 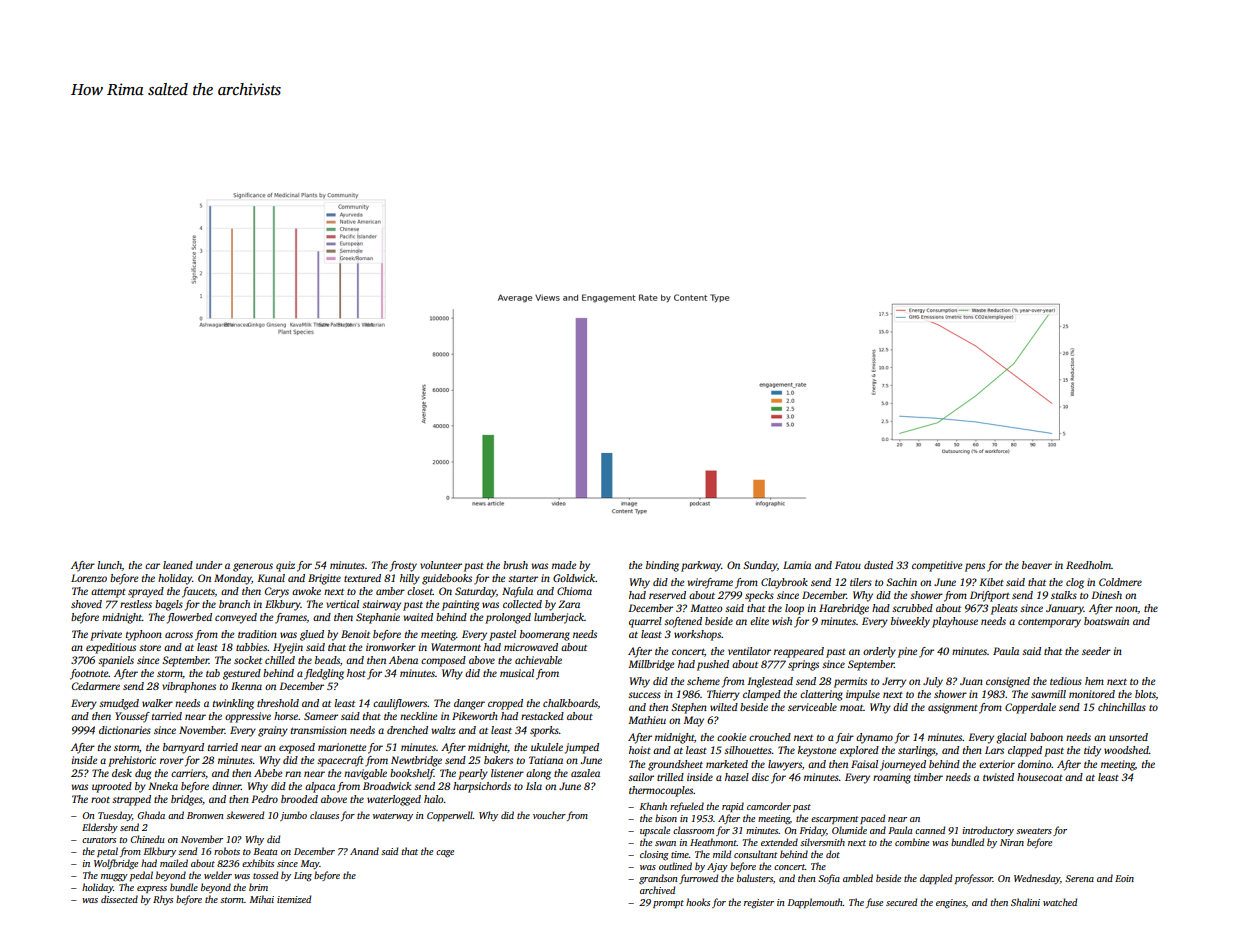 What do you see at coordinates (109, 565) in the image?
I see `lunch` at bounding box center [109, 565].
